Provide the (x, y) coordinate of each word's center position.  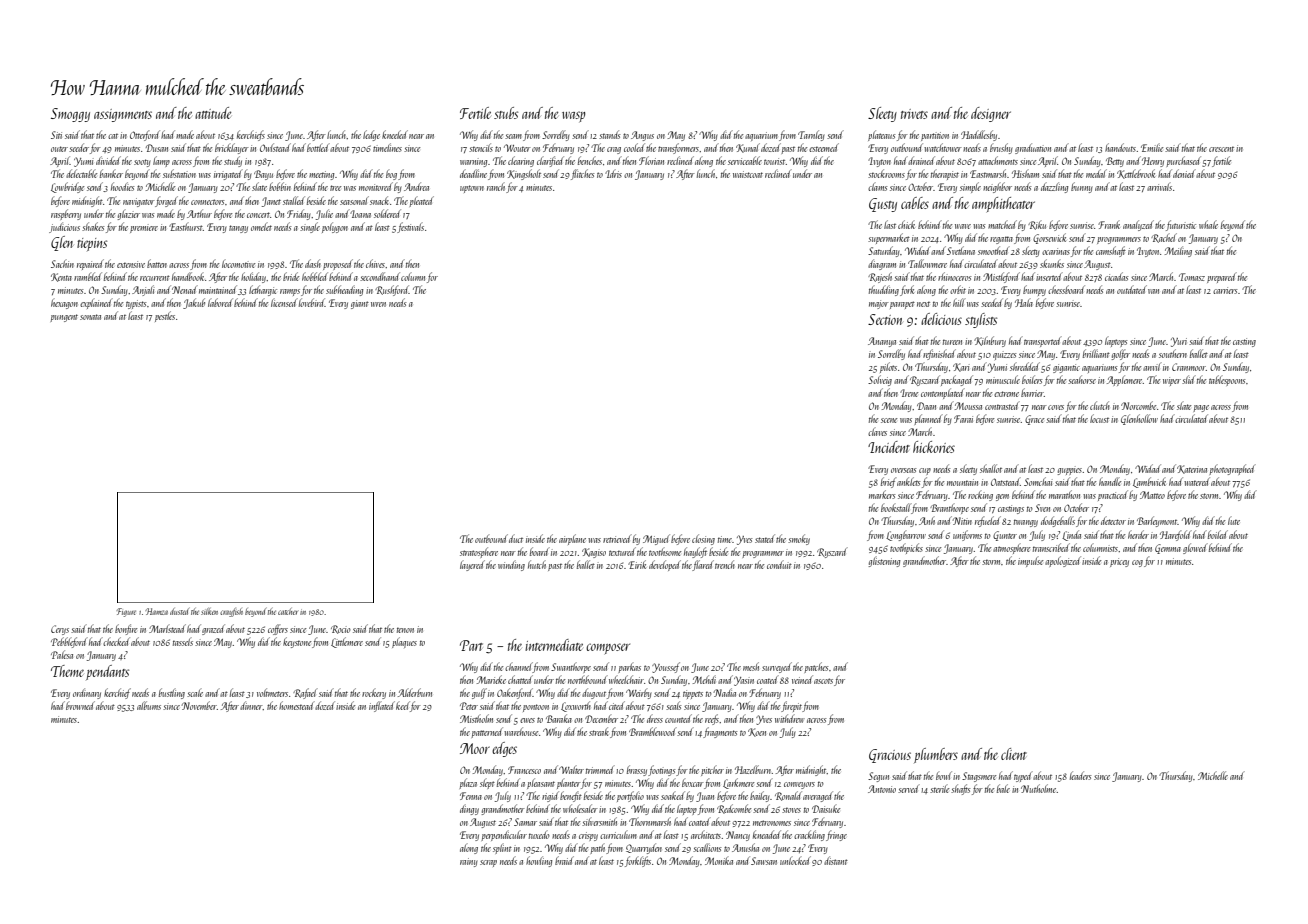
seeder (79, 147)
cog (1137, 563)
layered (472, 565)
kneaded (767, 834)
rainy (469, 862)
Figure (126, 612)
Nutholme (1038, 788)
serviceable (745, 160)
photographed (1232, 469)
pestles (165, 316)
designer (991, 114)
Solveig (880, 380)
